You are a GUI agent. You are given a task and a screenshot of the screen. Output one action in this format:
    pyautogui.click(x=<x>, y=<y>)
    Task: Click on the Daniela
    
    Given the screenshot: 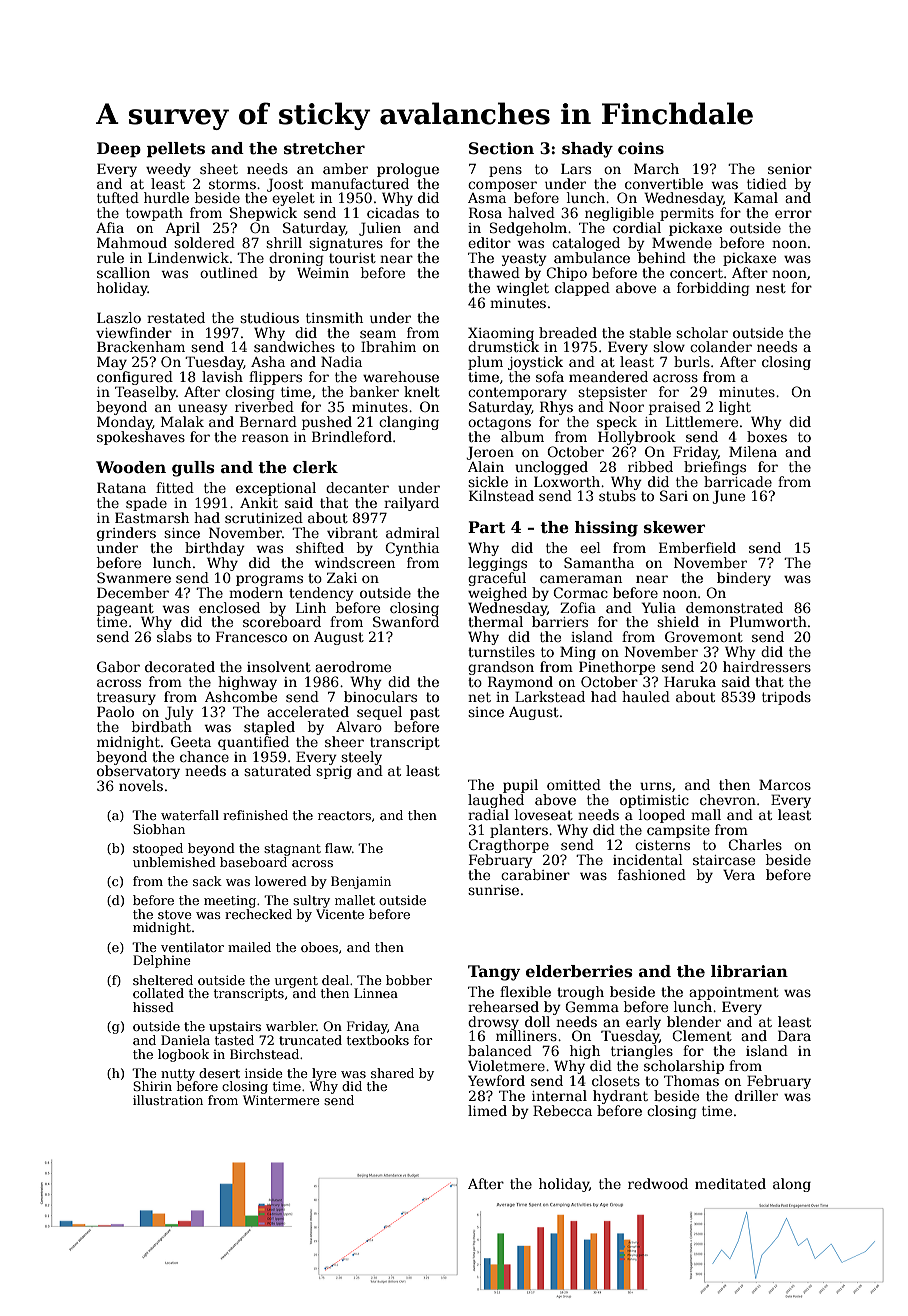 What is the action you would take?
    pyautogui.click(x=185, y=1040)
